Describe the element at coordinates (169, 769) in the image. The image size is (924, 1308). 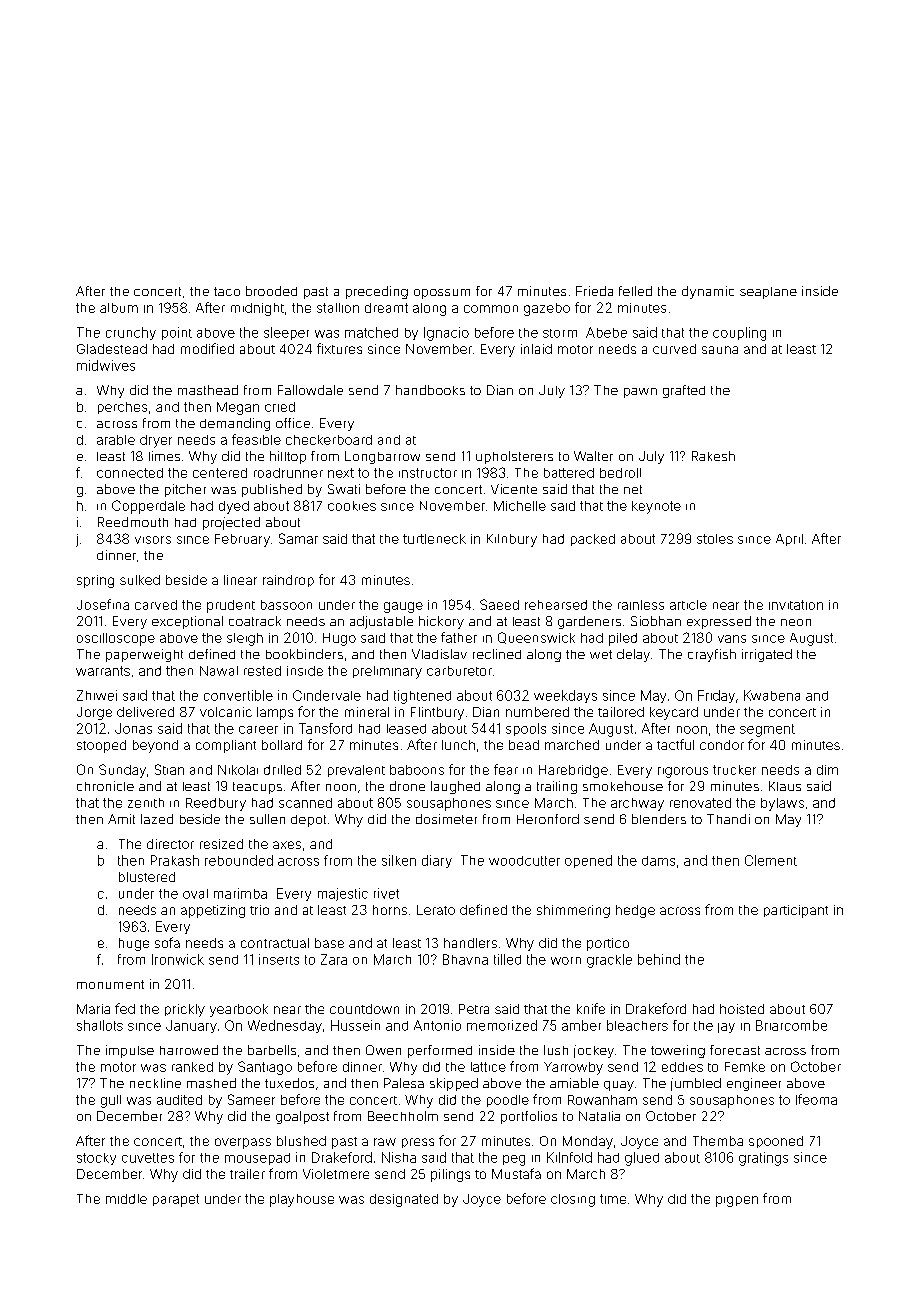
I see `Stian` at that location.
